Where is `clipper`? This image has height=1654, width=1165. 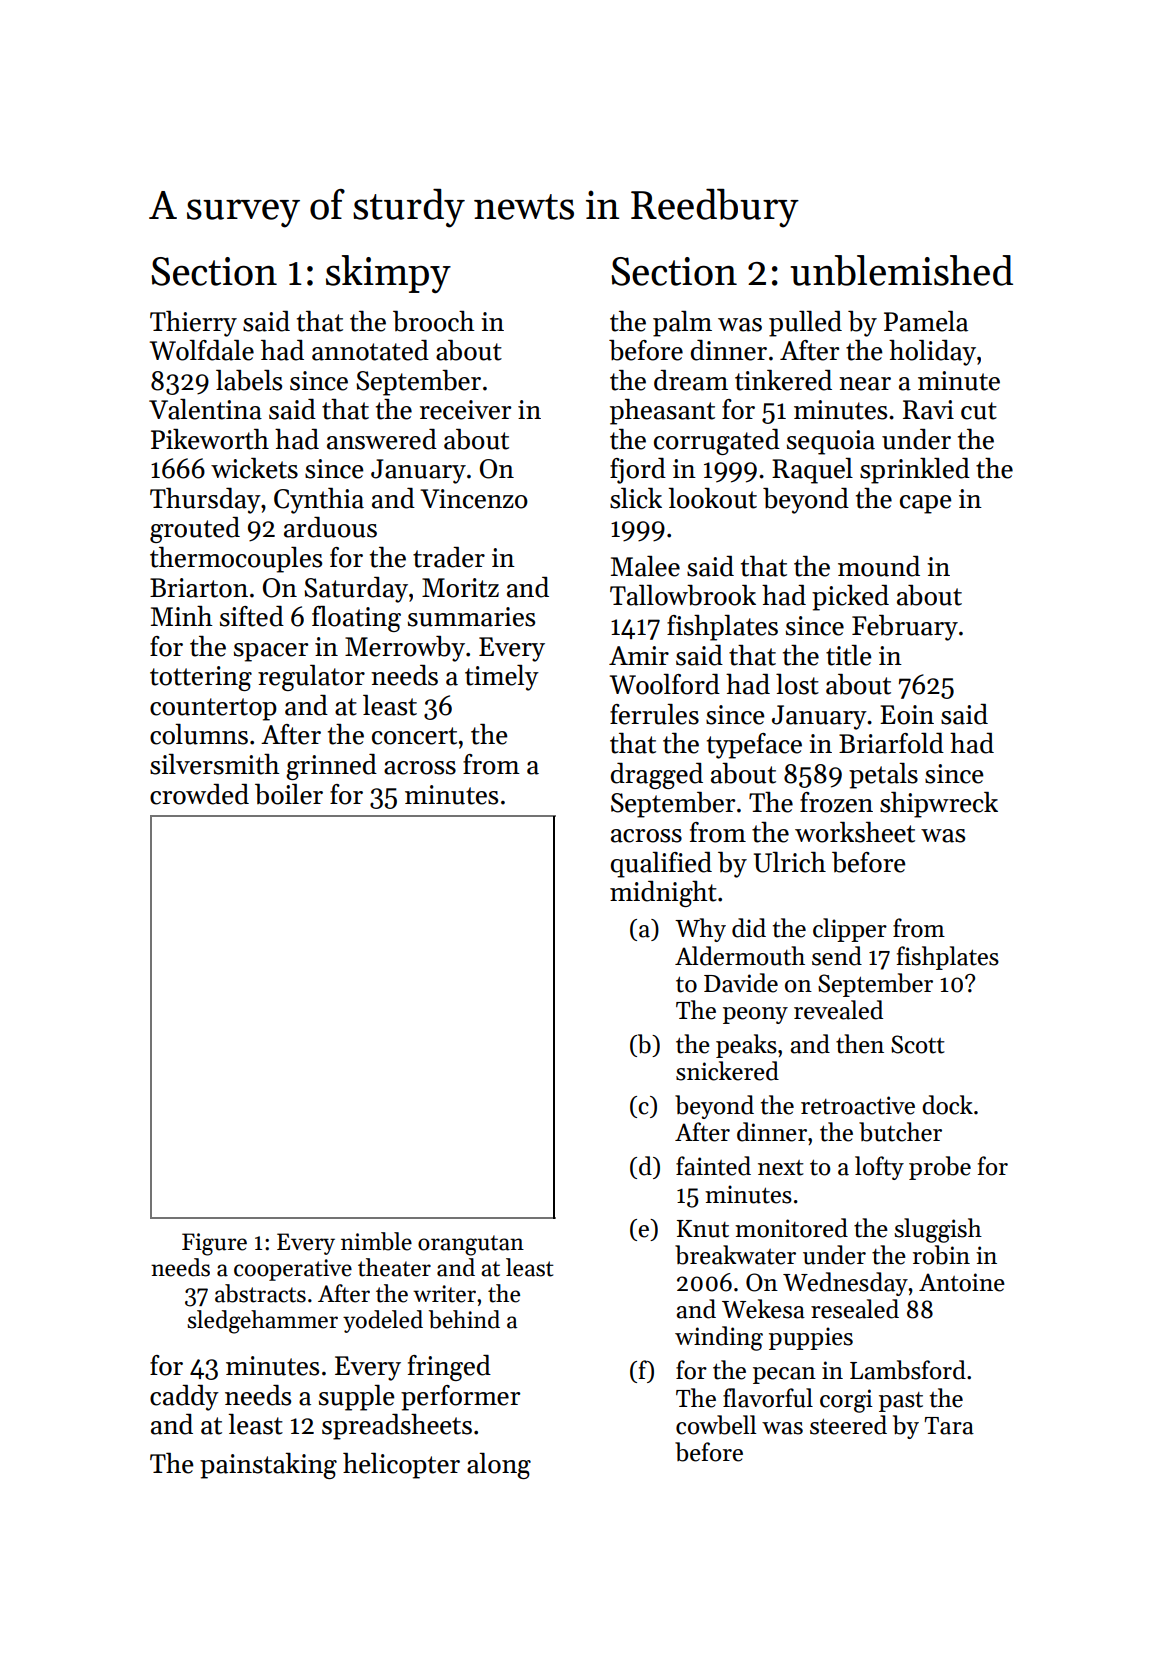 clipper is located at coordinates (850, 930).
